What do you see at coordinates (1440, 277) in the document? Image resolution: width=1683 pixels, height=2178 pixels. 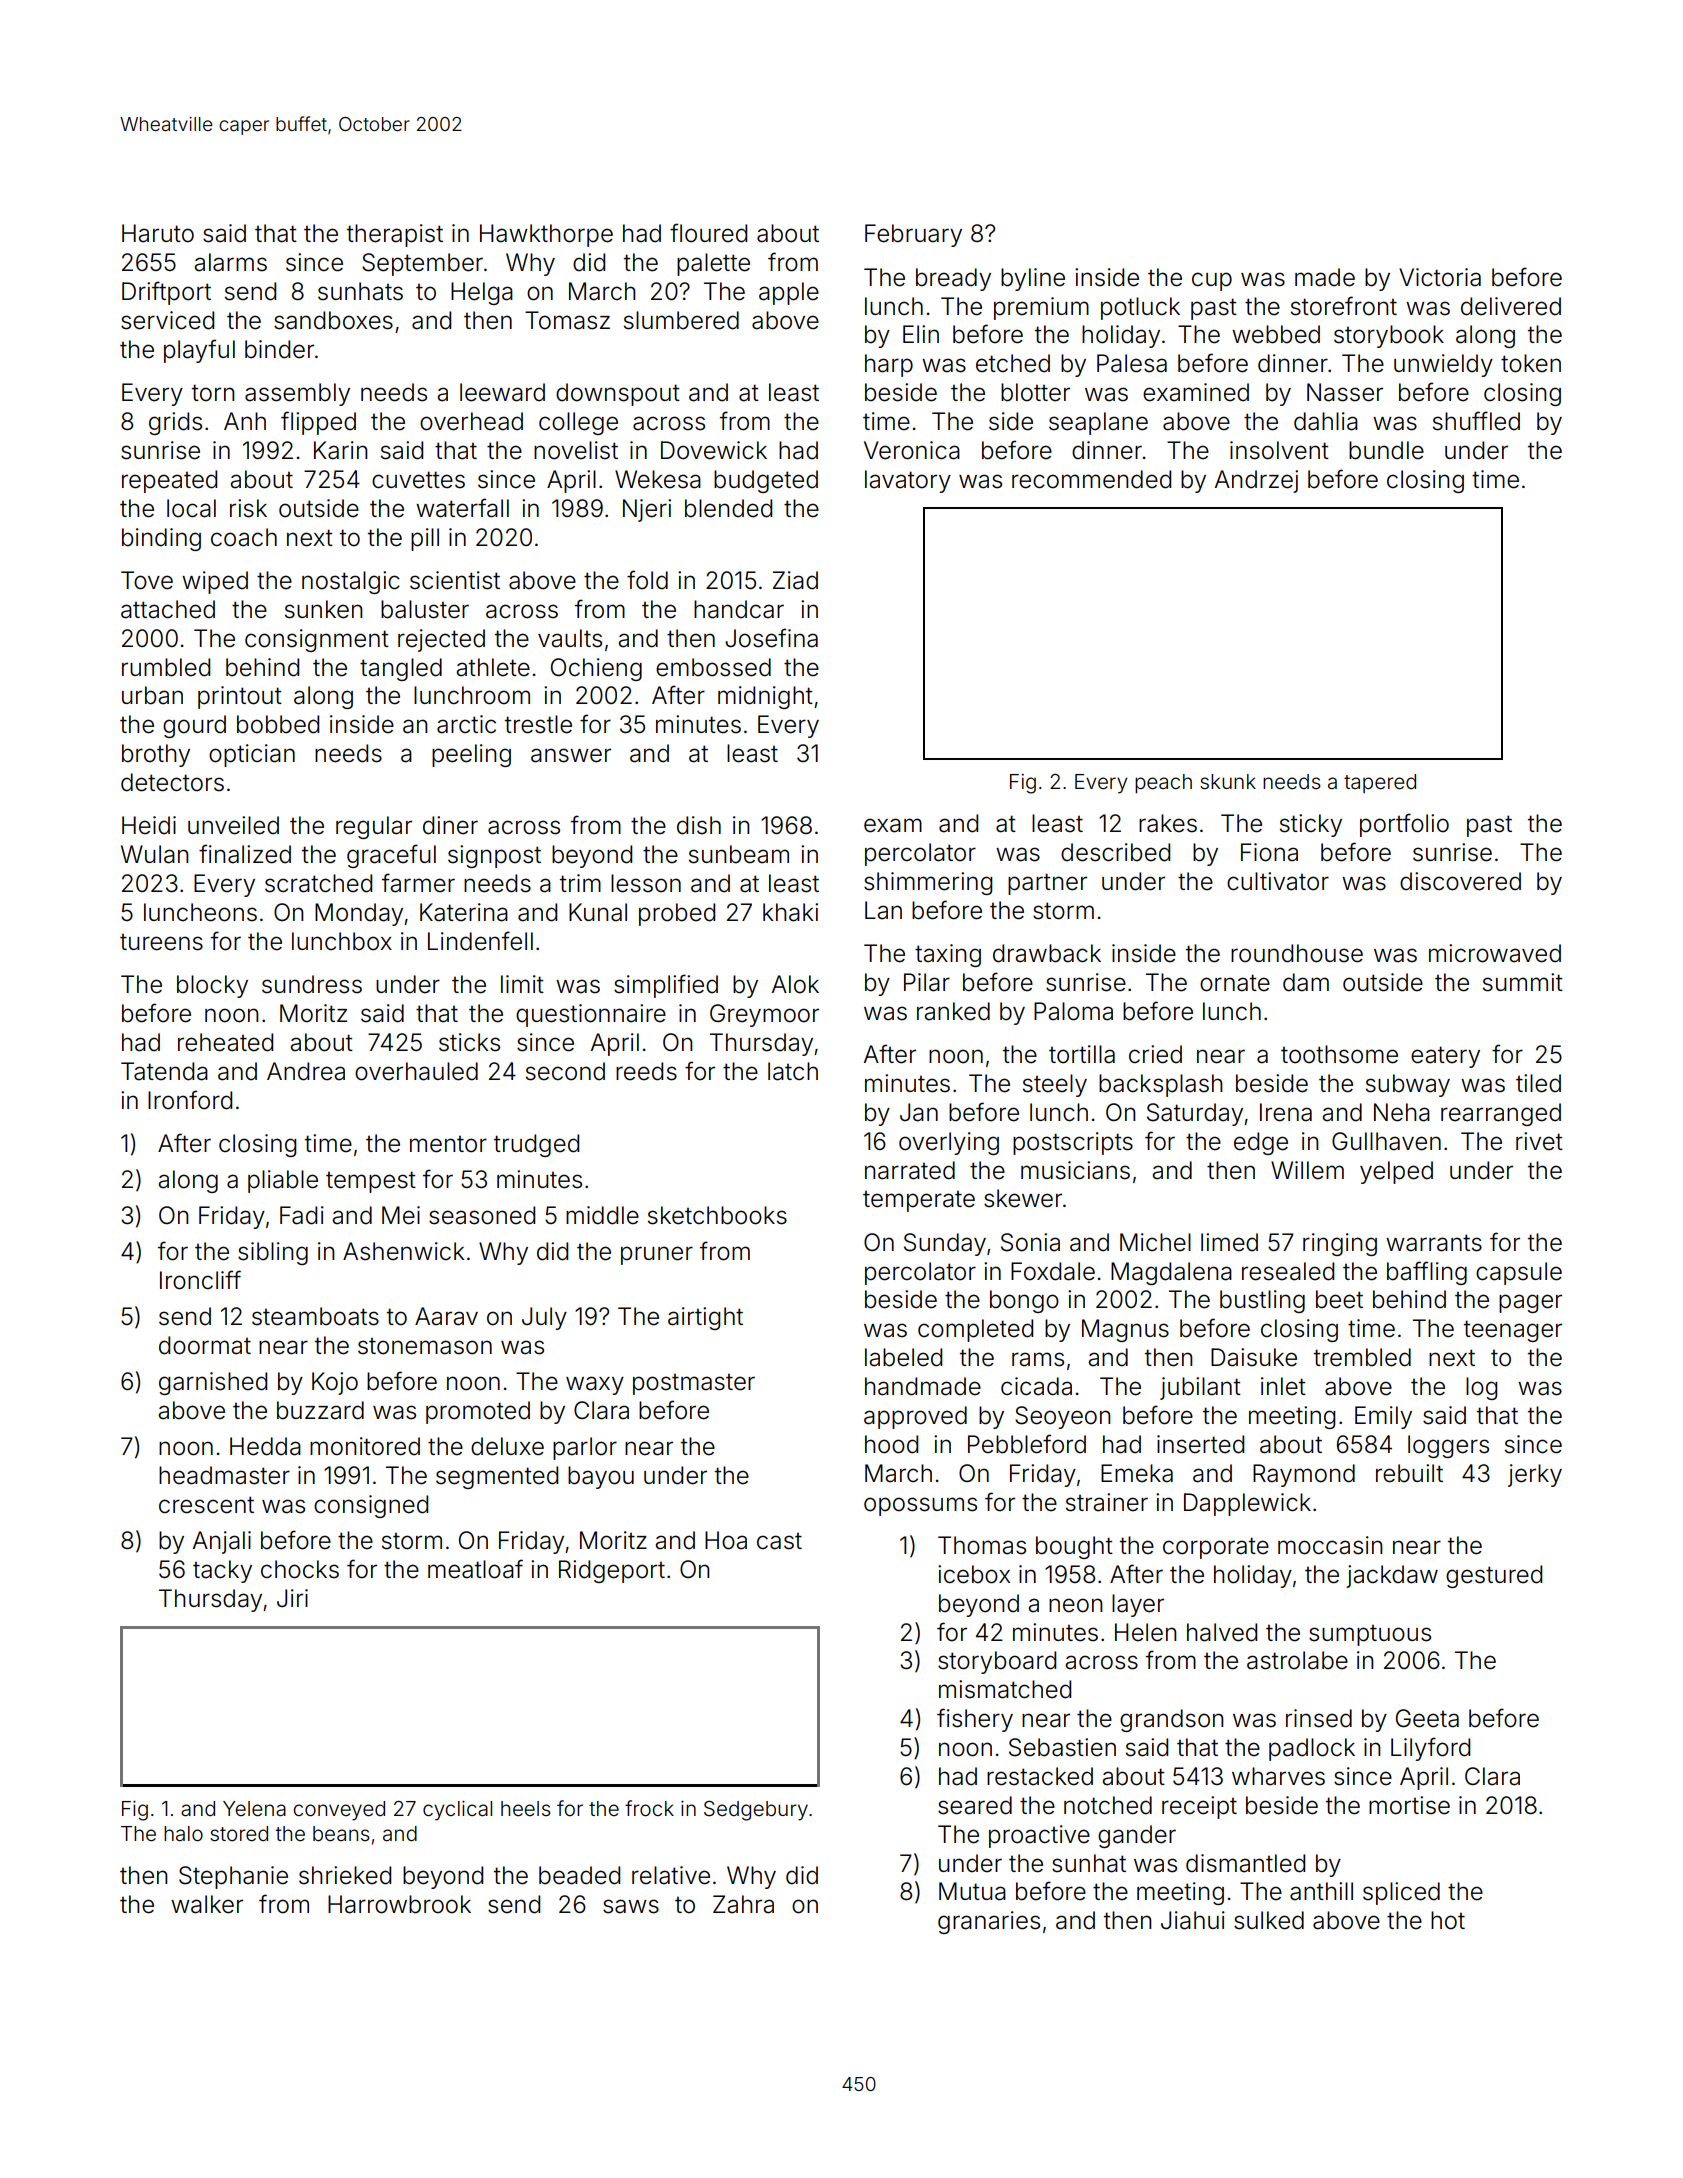 I see `Victoria` at bounding box center [1440, 277].
